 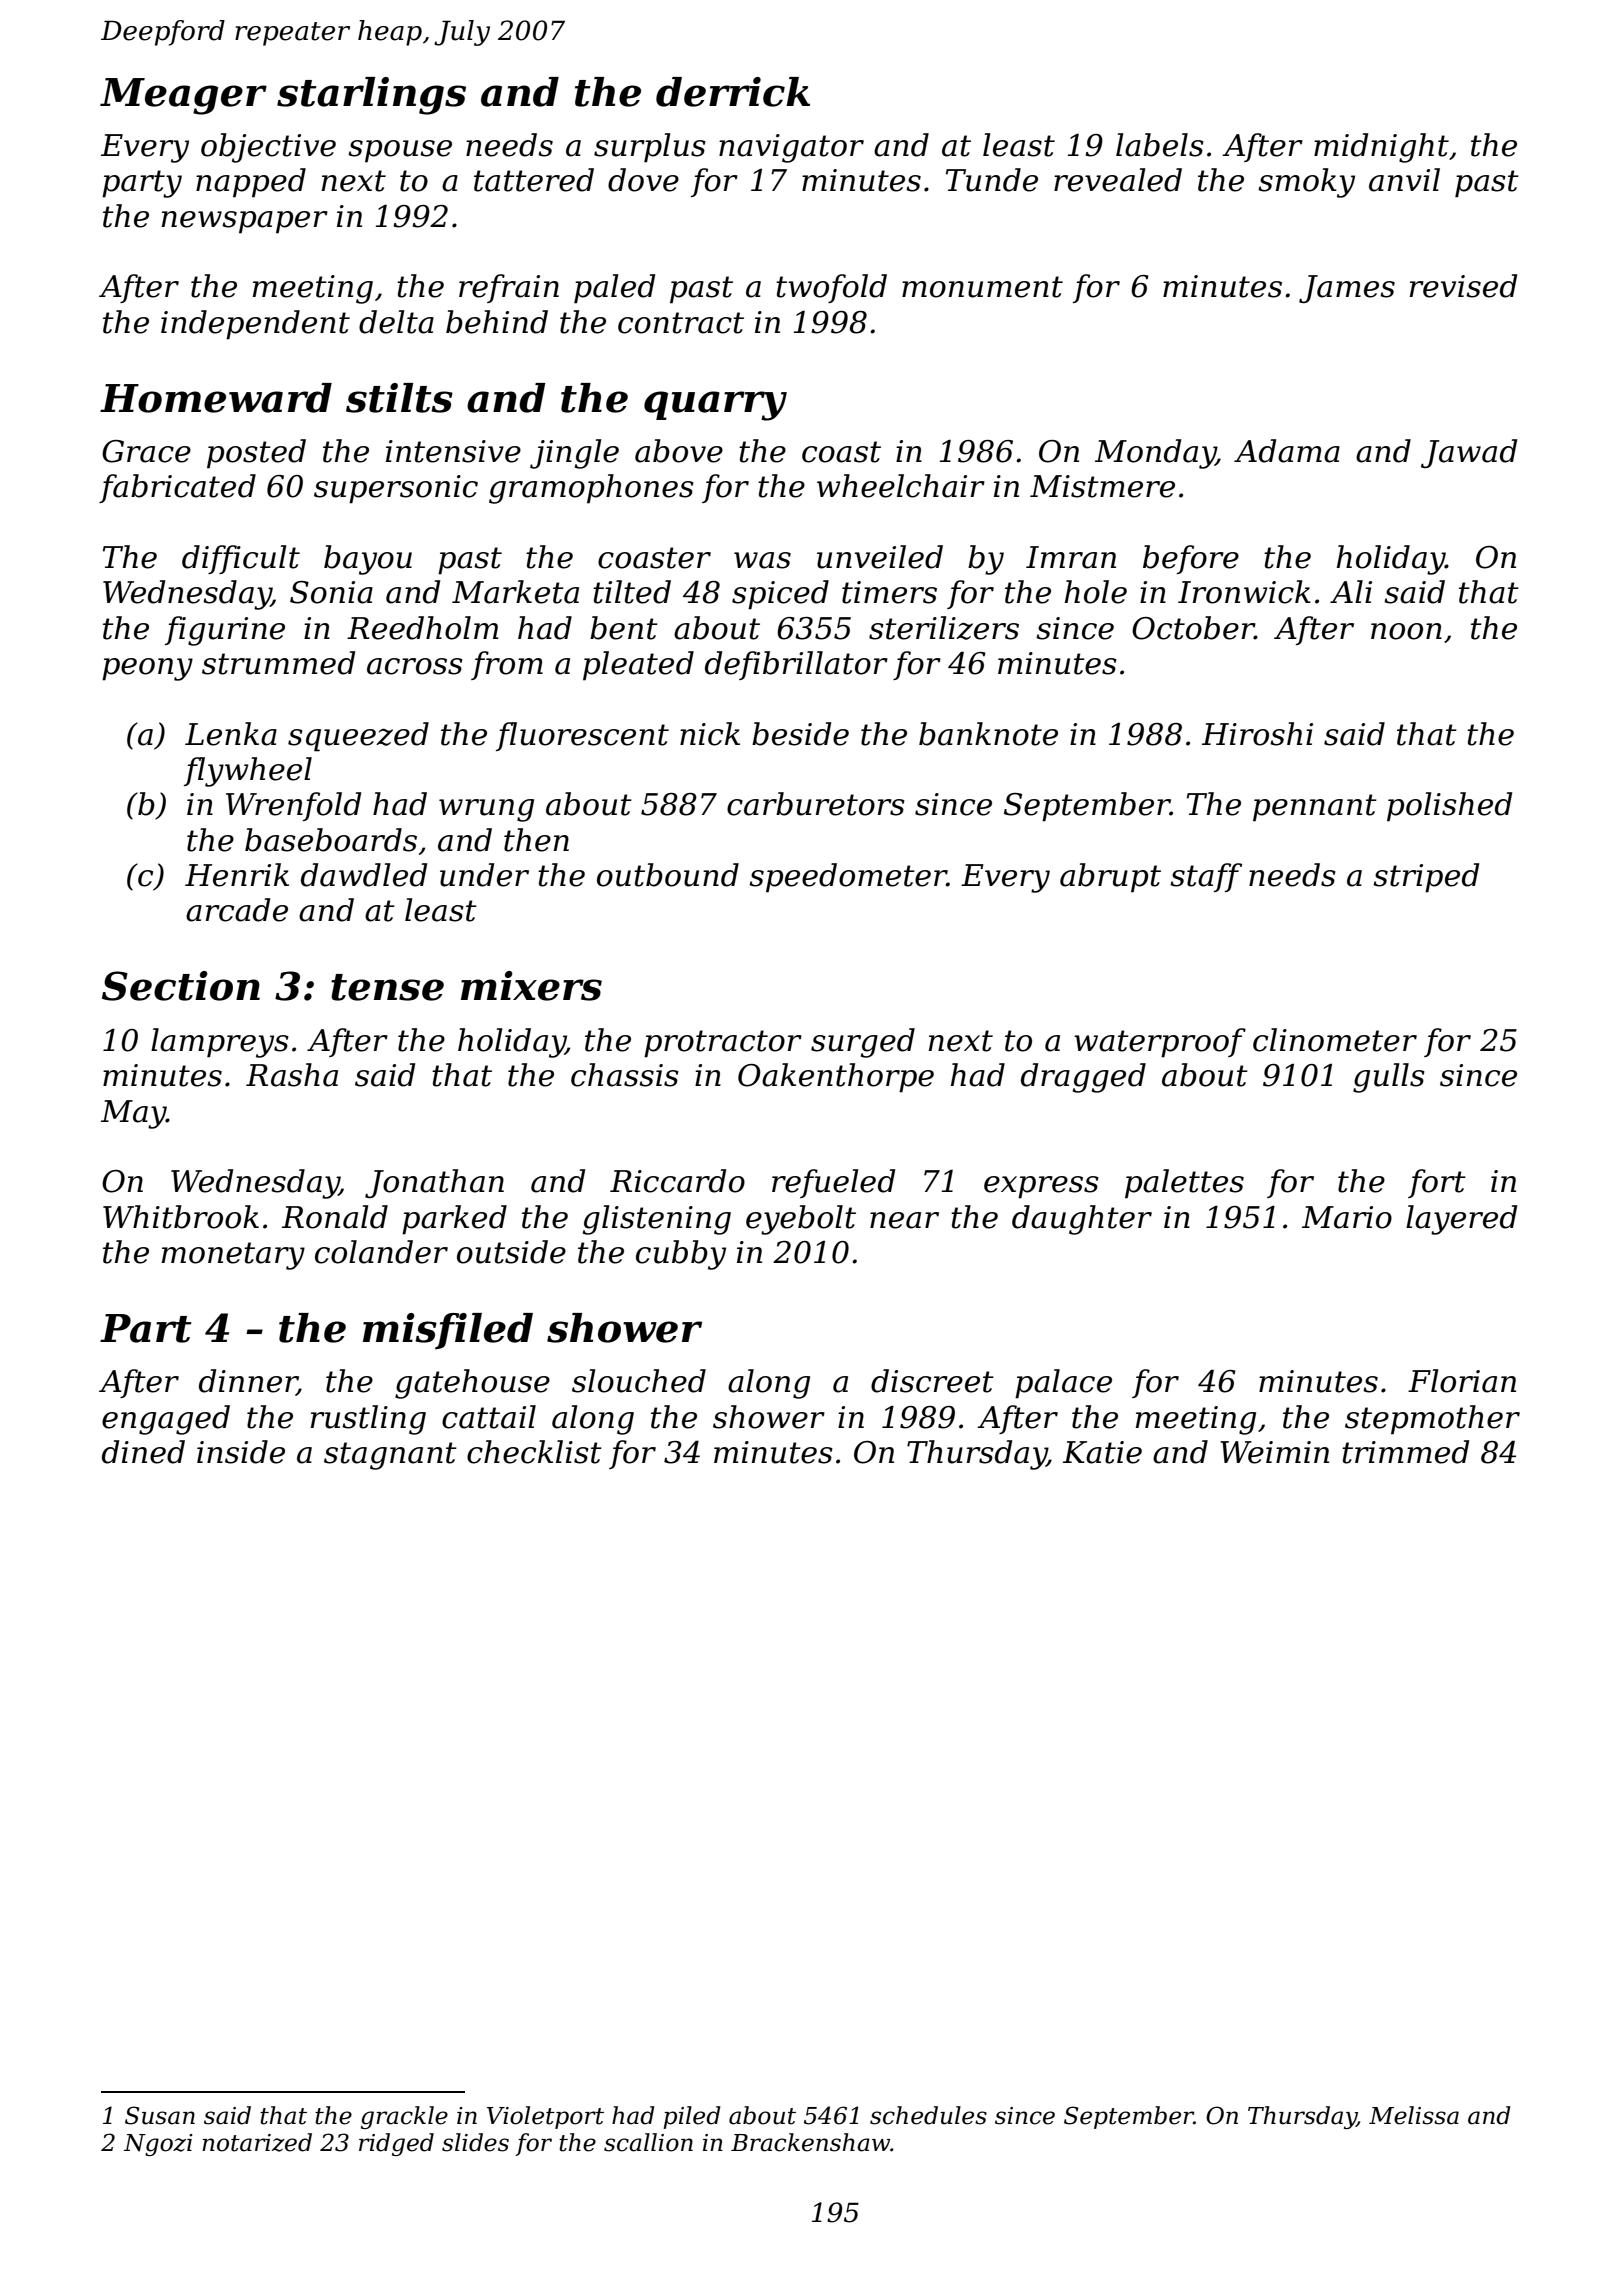 What do you see at coordinates (863, 1043) in the document?
I see `surged` at bounding box center [863, 1043].
